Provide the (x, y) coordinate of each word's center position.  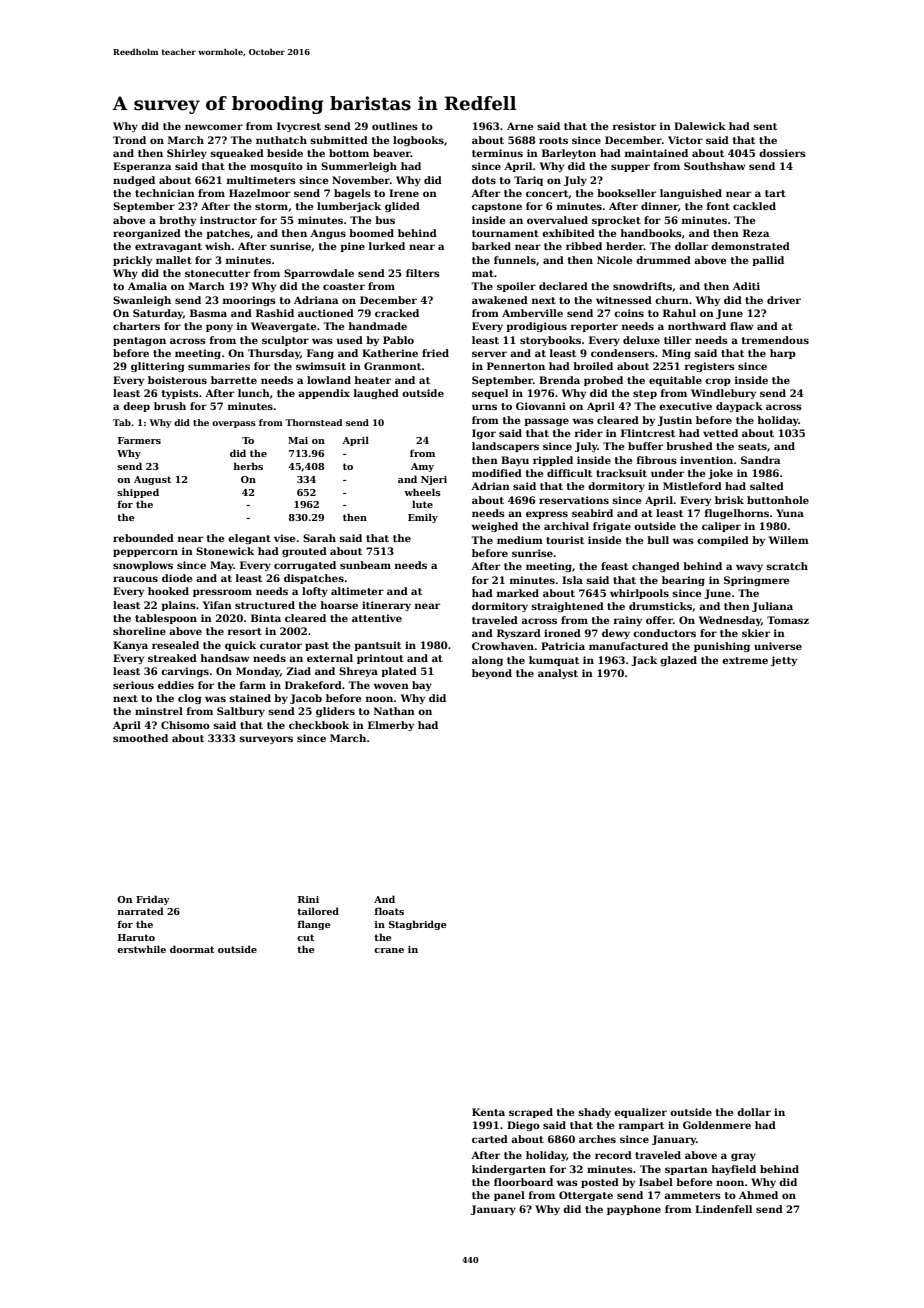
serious (133, 685)
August (152, 480)
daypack (739, 407)
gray (743, 1157)
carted (490, 1139)
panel (509, 1196)
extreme (745, 660)
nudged (134, 181)
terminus (497, 153)
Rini (308, 899)
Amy (422, 467)
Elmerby (391, 726)
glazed (678, 661)
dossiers (782, 153)
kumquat (554, 661)
